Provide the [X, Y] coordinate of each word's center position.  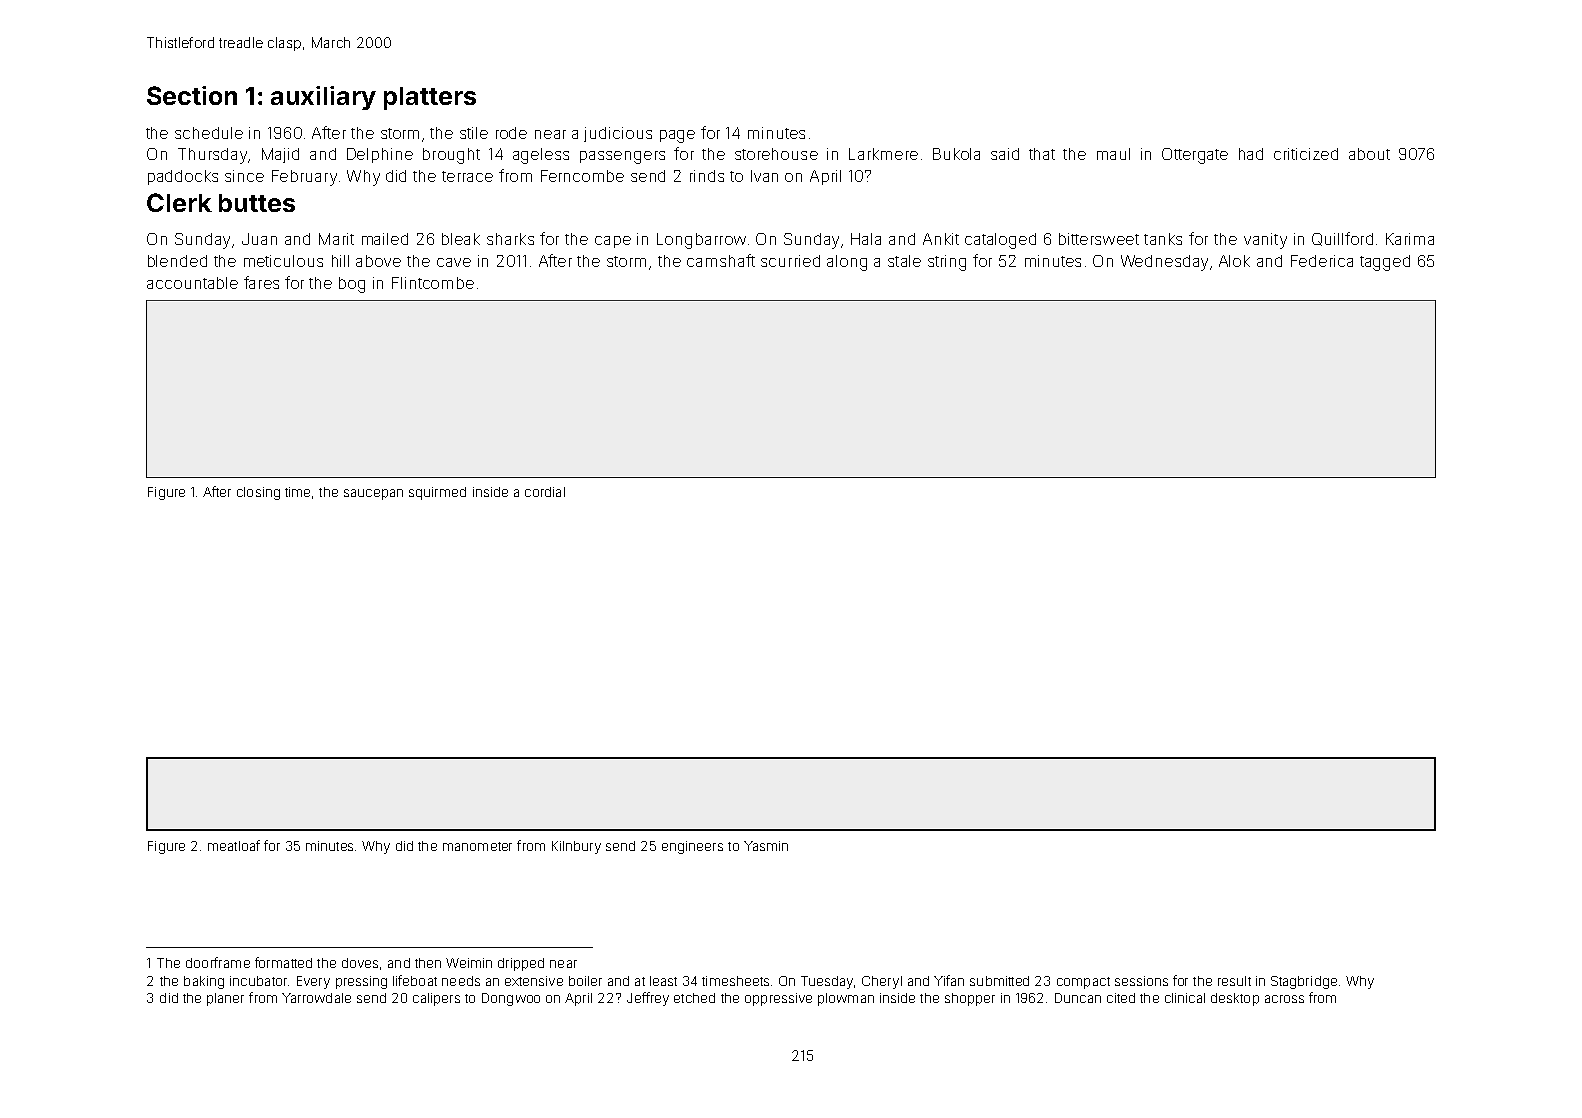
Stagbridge [1304, 982]
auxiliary [323, 98]
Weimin [469, 963]
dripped [521, 964]
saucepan [373, 494]
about [1369, 154]
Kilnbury [576, 847]
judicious [618, 134]
